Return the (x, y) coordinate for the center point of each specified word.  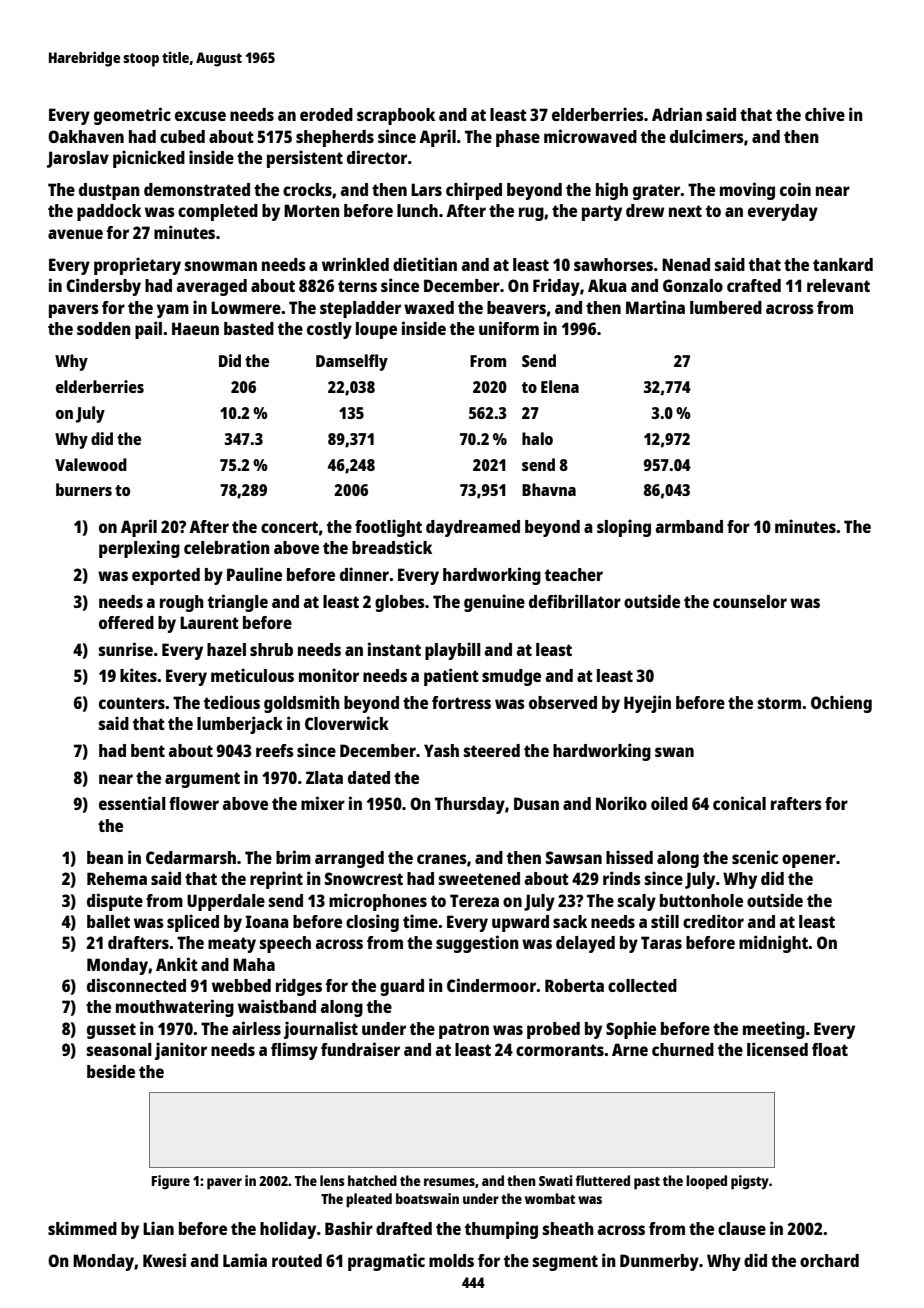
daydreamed (473, 528)
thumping (501, 1230)
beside (111, 1071)
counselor (750, 601)
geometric (132, 116)
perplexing (139, 549)
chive (825, 114)
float (830, 1049)
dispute (115, 902)
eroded (326, 114)
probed (553, 1030)
